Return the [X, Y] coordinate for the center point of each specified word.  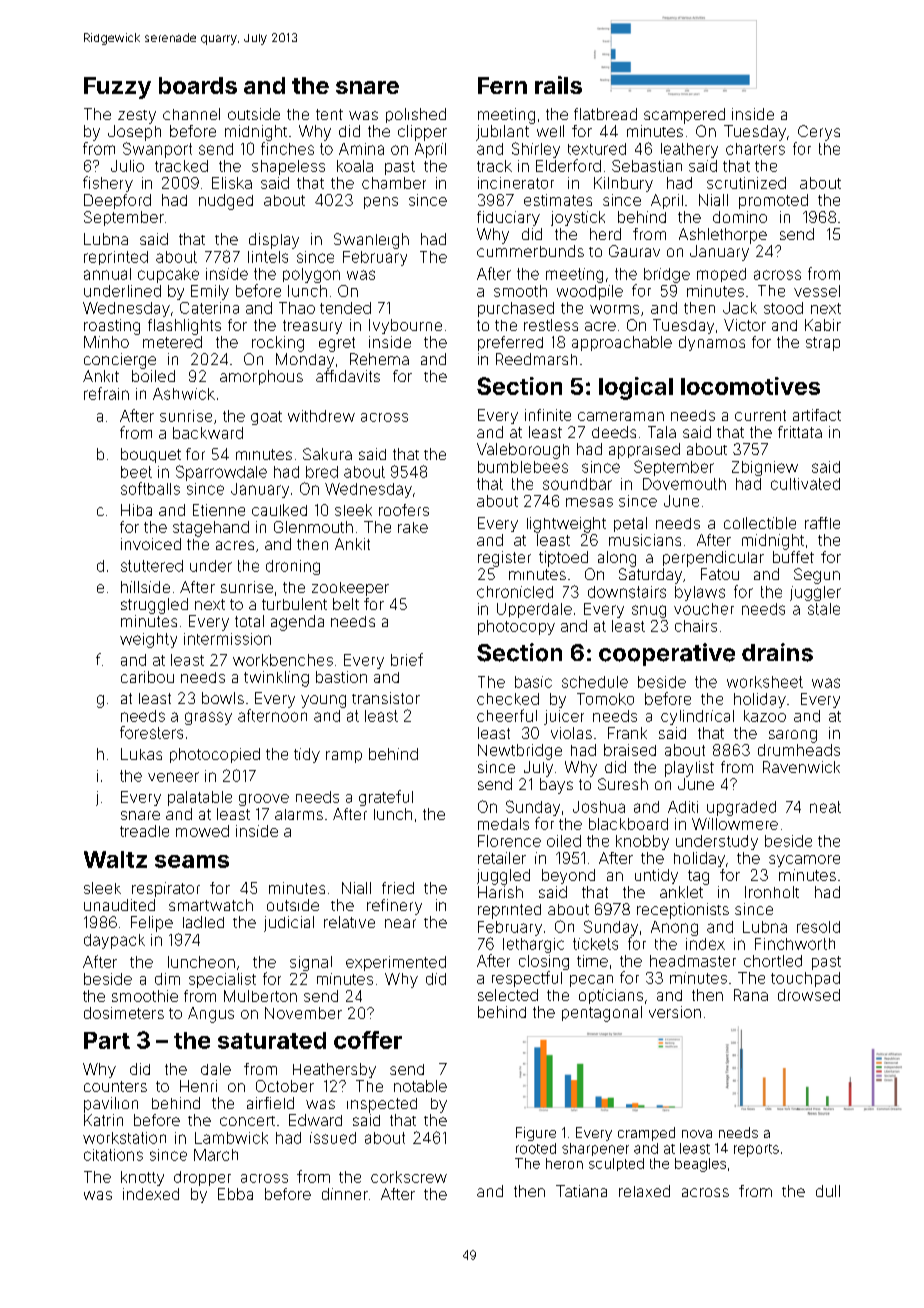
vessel [817, 291]
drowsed [809, 995]
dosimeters [124, 1013]
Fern [502, 85]
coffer [368, 1040]
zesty [137, 117]
